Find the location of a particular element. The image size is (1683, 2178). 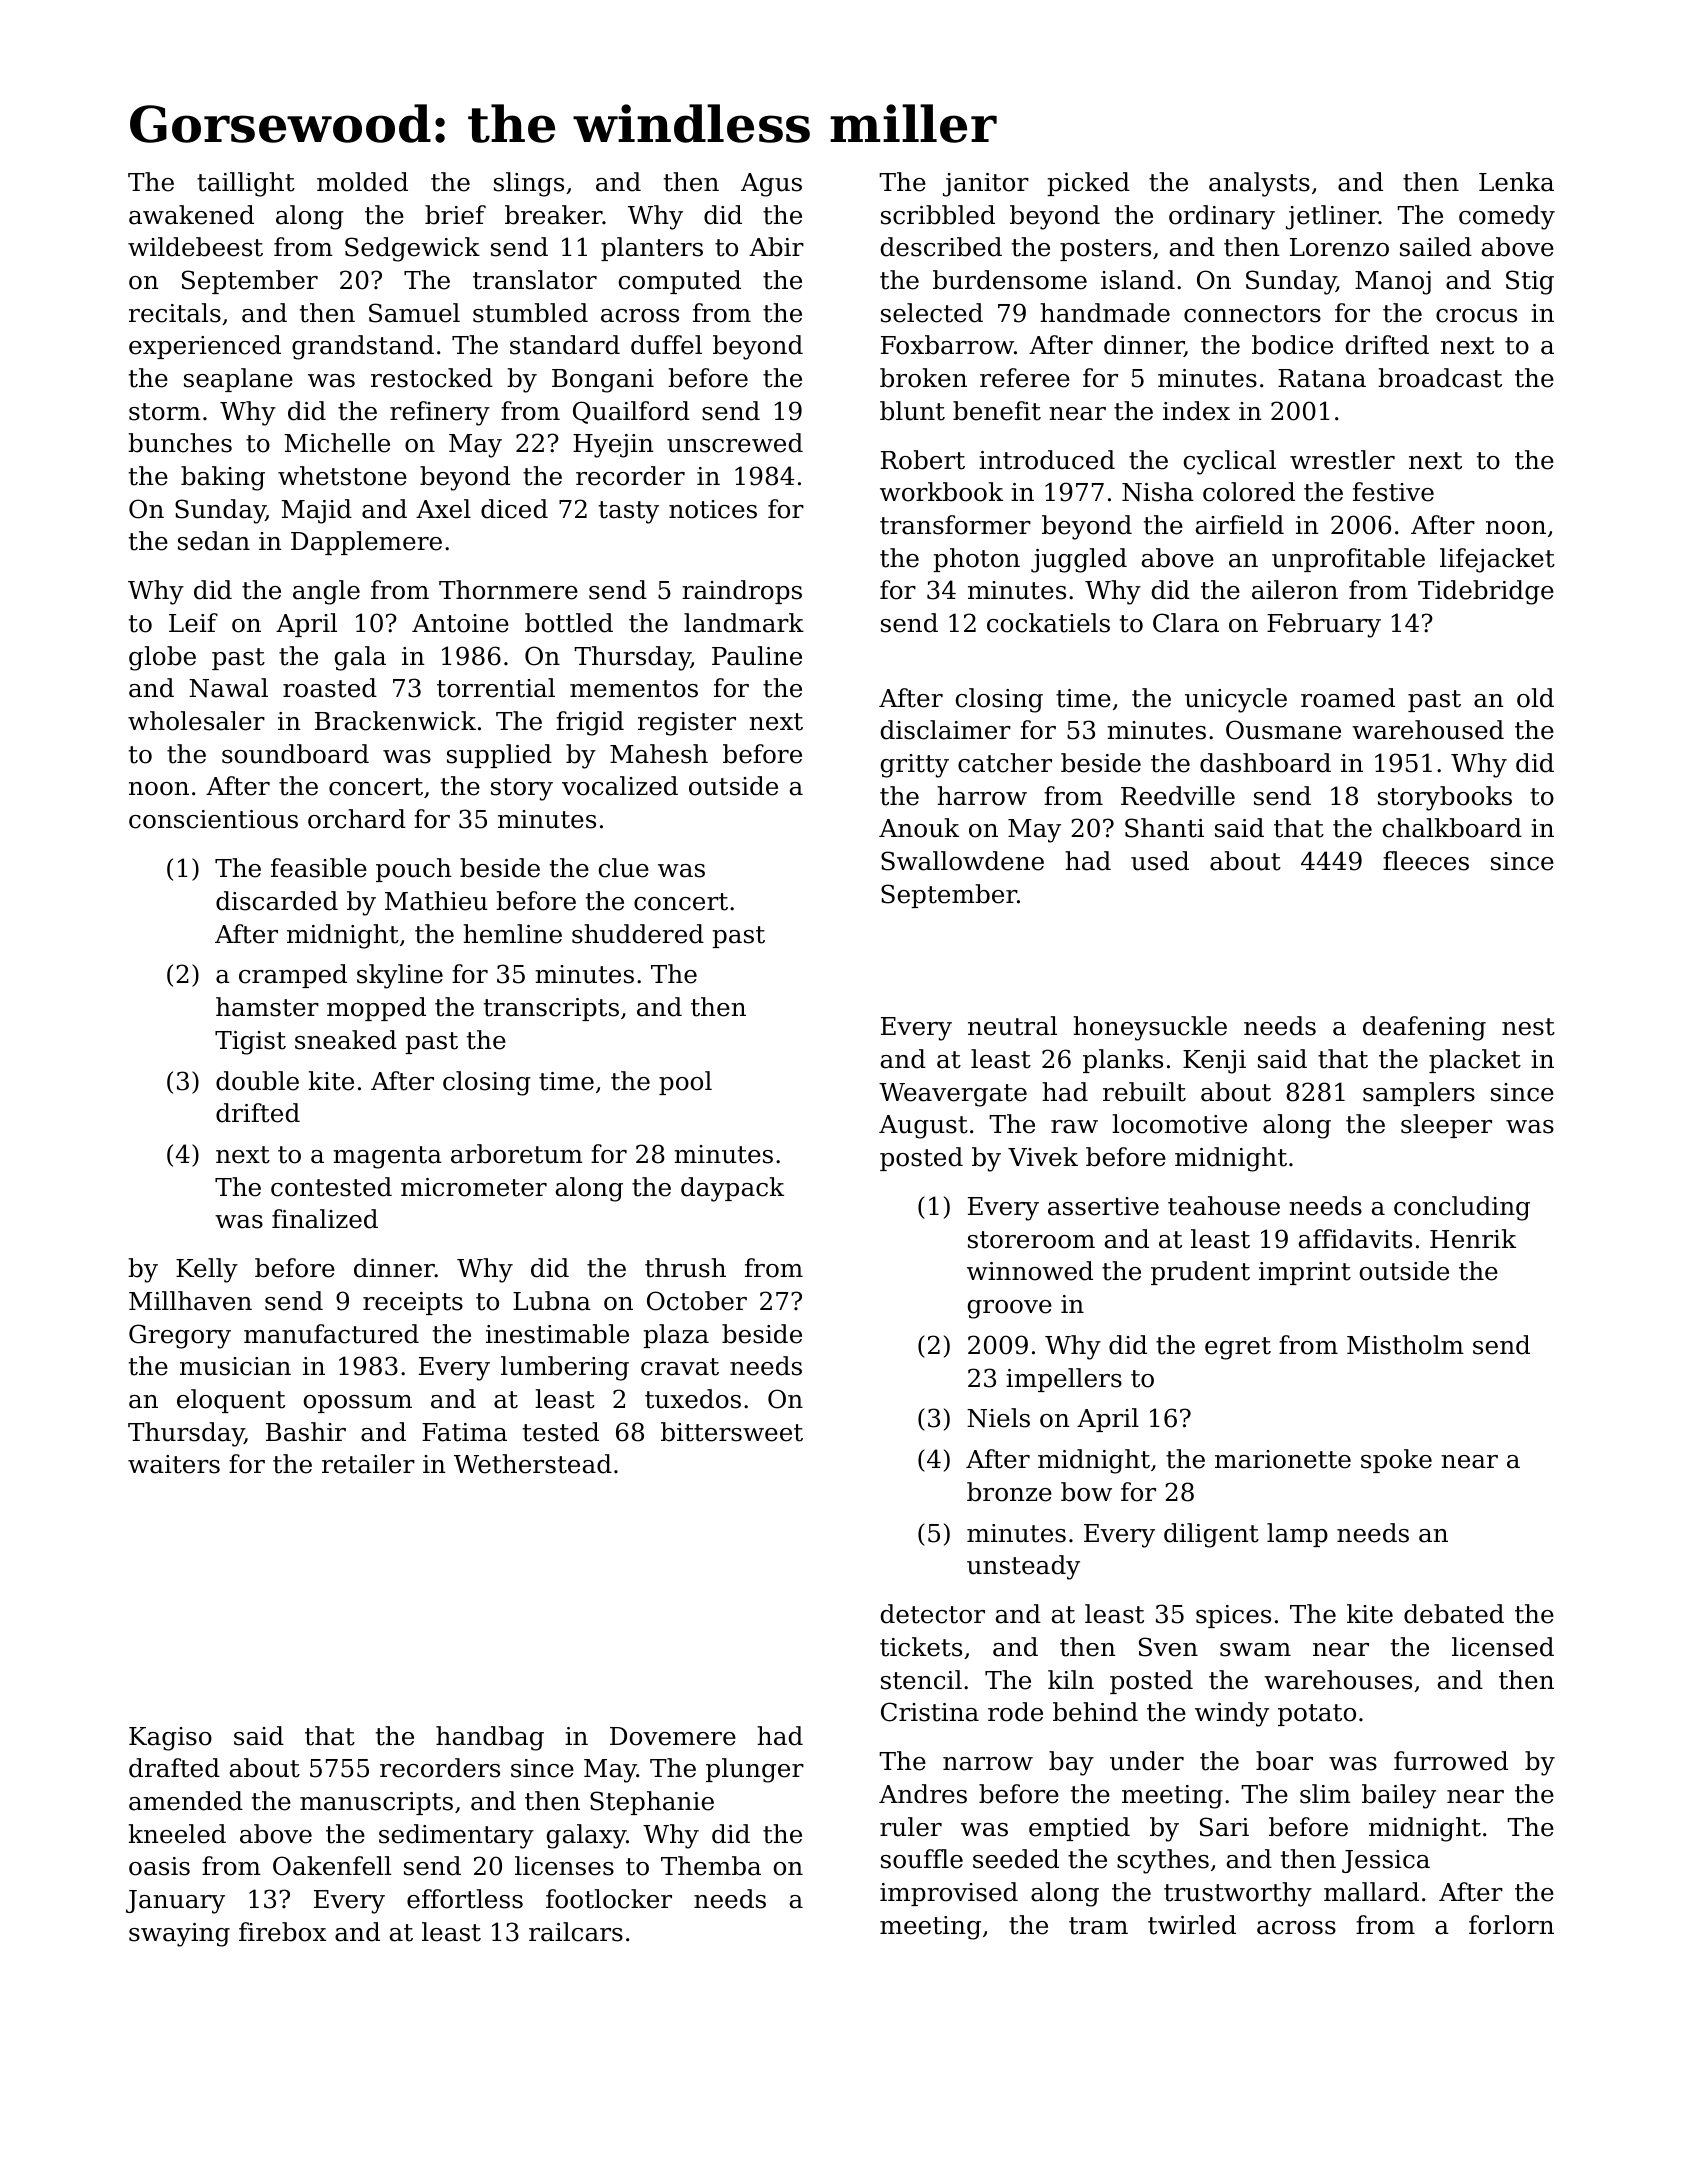

fleeces is located at coordinates (1426, 861).
